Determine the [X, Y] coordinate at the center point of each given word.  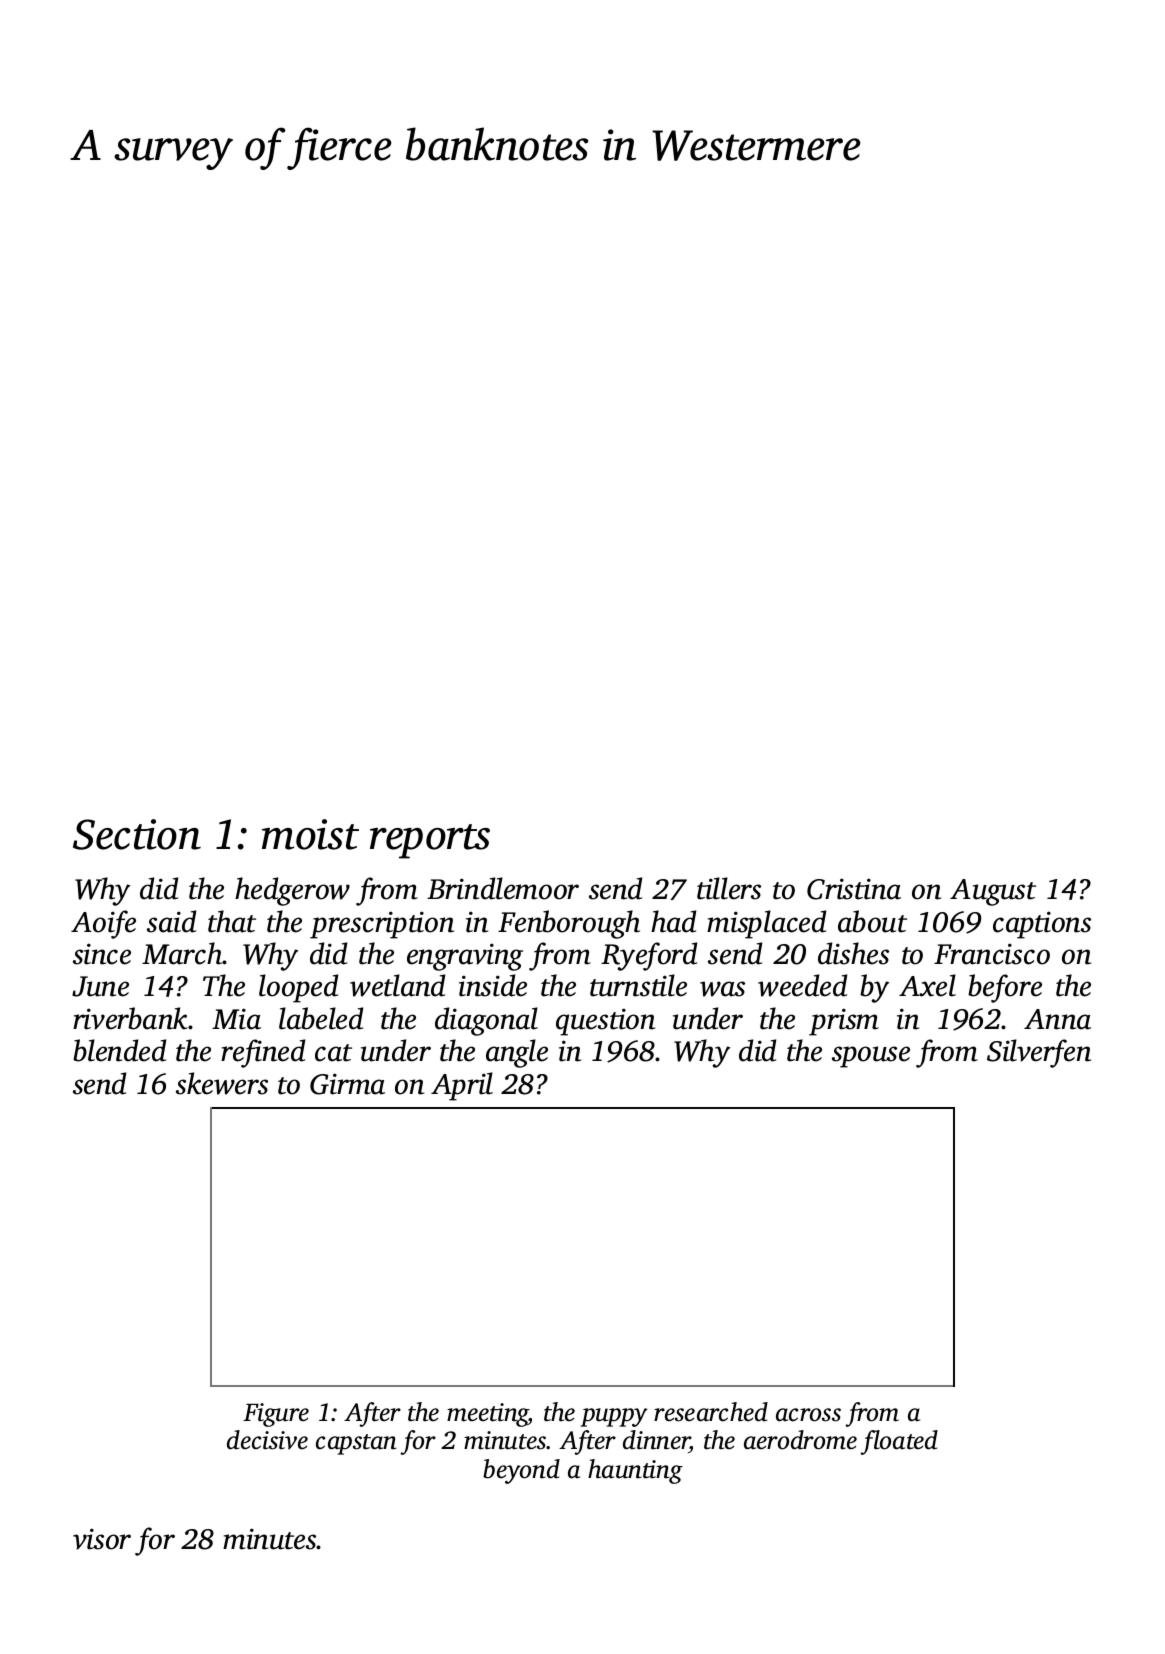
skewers [222, 1083]
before [1005, 988]
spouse [871, 1057]
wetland [397, 985]
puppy [614, 1417]
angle [517, 1053]
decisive [267, 1440]
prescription [382, 925]
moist [310, 834]
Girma [347, 1084]
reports [430, 841]
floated [899, 1442]
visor [102, 1539]
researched [711, 1412]
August [993, 892]
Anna [1057, 1019]
